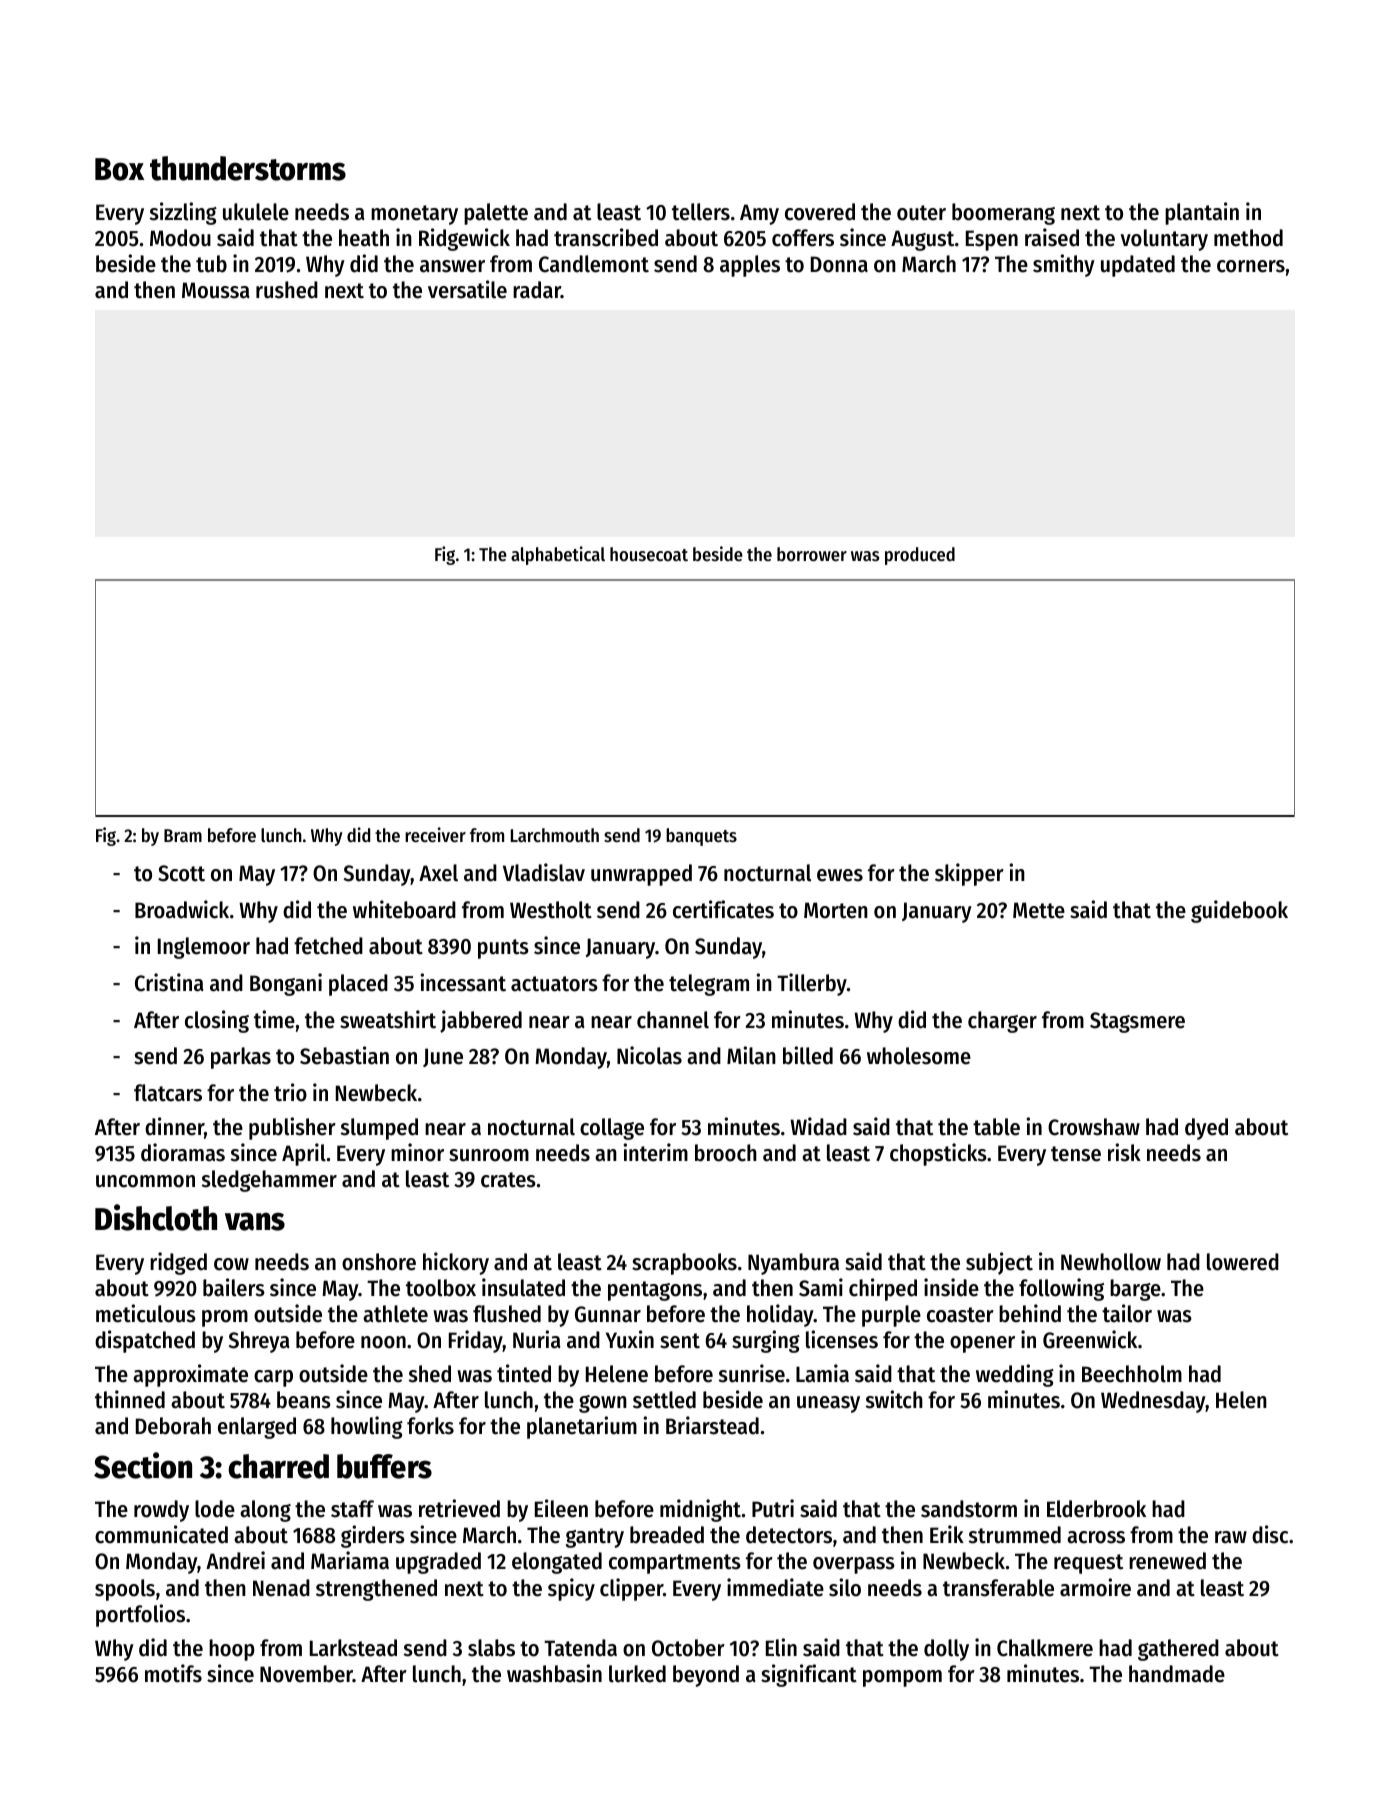 Image resolution: width=1390 pixels, height=1799 pixels. I want to click on charger, so click(1002, 1022).
